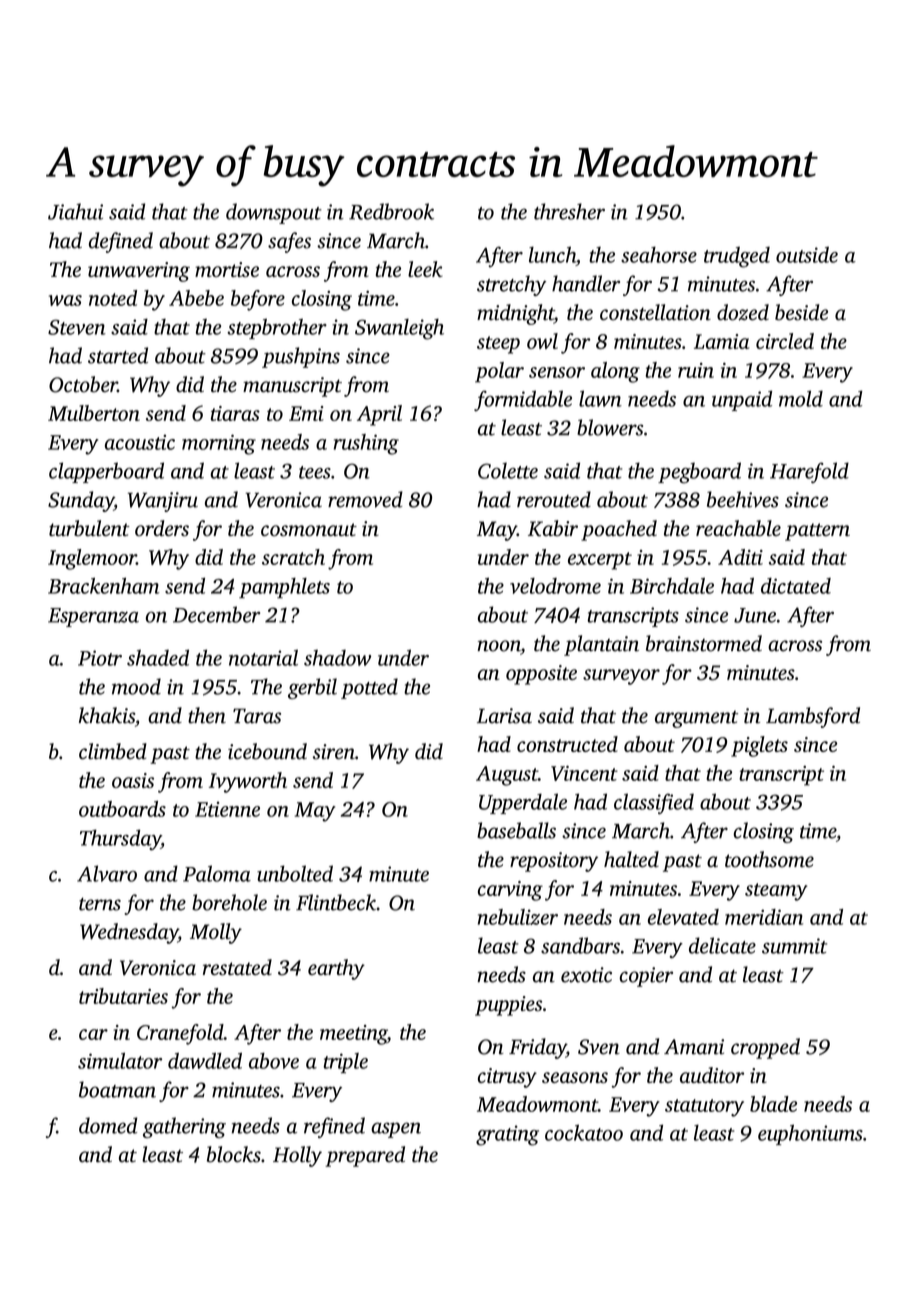  What do you see at coordinates (309, 530) in the page?
I see `cosmonaut` at bounding box center [309, 530].
